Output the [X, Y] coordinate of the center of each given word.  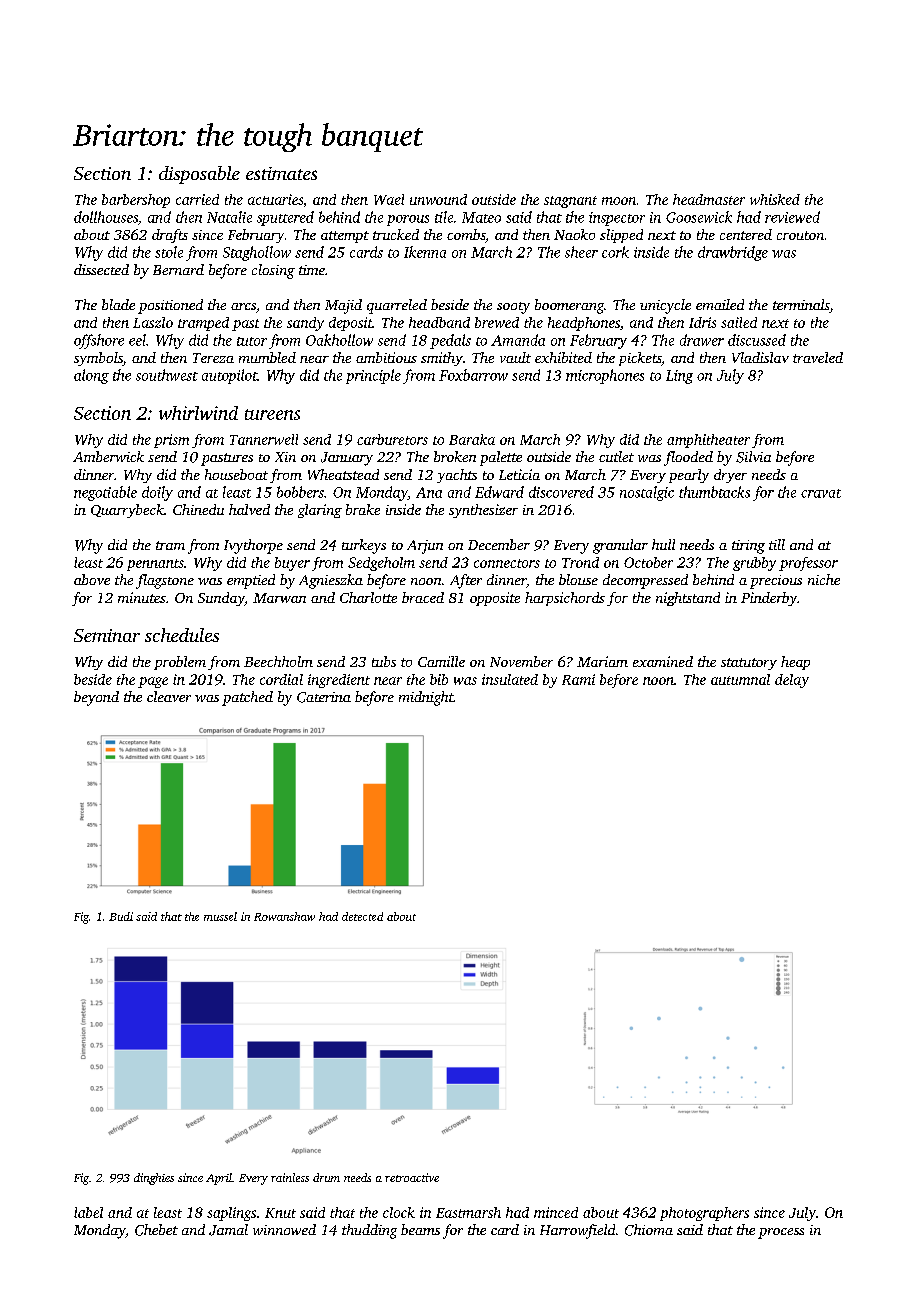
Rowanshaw [284, 916]
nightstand [688, 599]
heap [795, 663]
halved [249, 509]
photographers [704, 1214]
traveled [818, 357]
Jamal [228, 1230]
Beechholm [278, 661]
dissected [101, 269]
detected [362, 916]
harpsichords [565, 599]
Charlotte [368, 597]
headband [439, 322]
